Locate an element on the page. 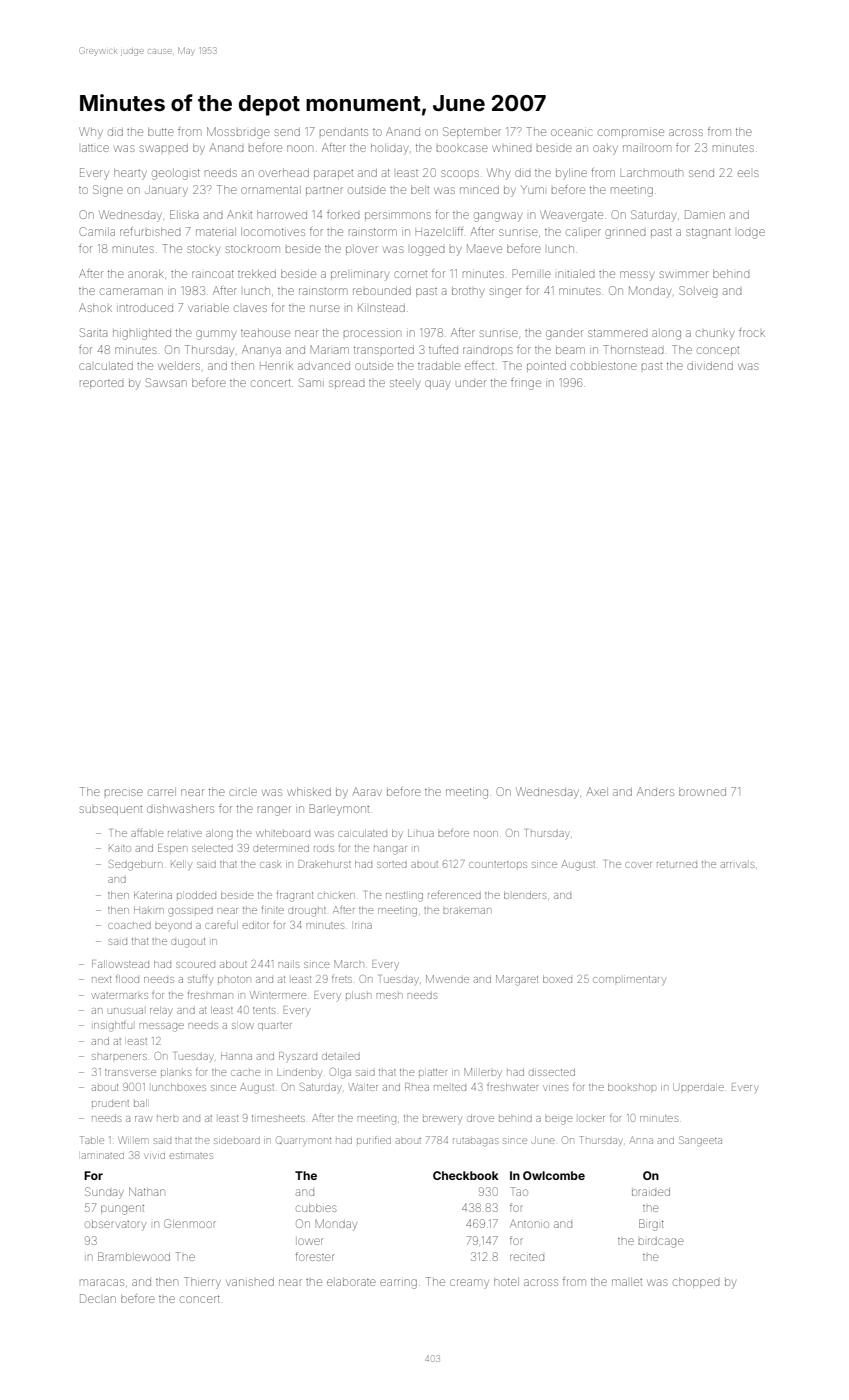  Margaret is located at coordinates (517, 980).
